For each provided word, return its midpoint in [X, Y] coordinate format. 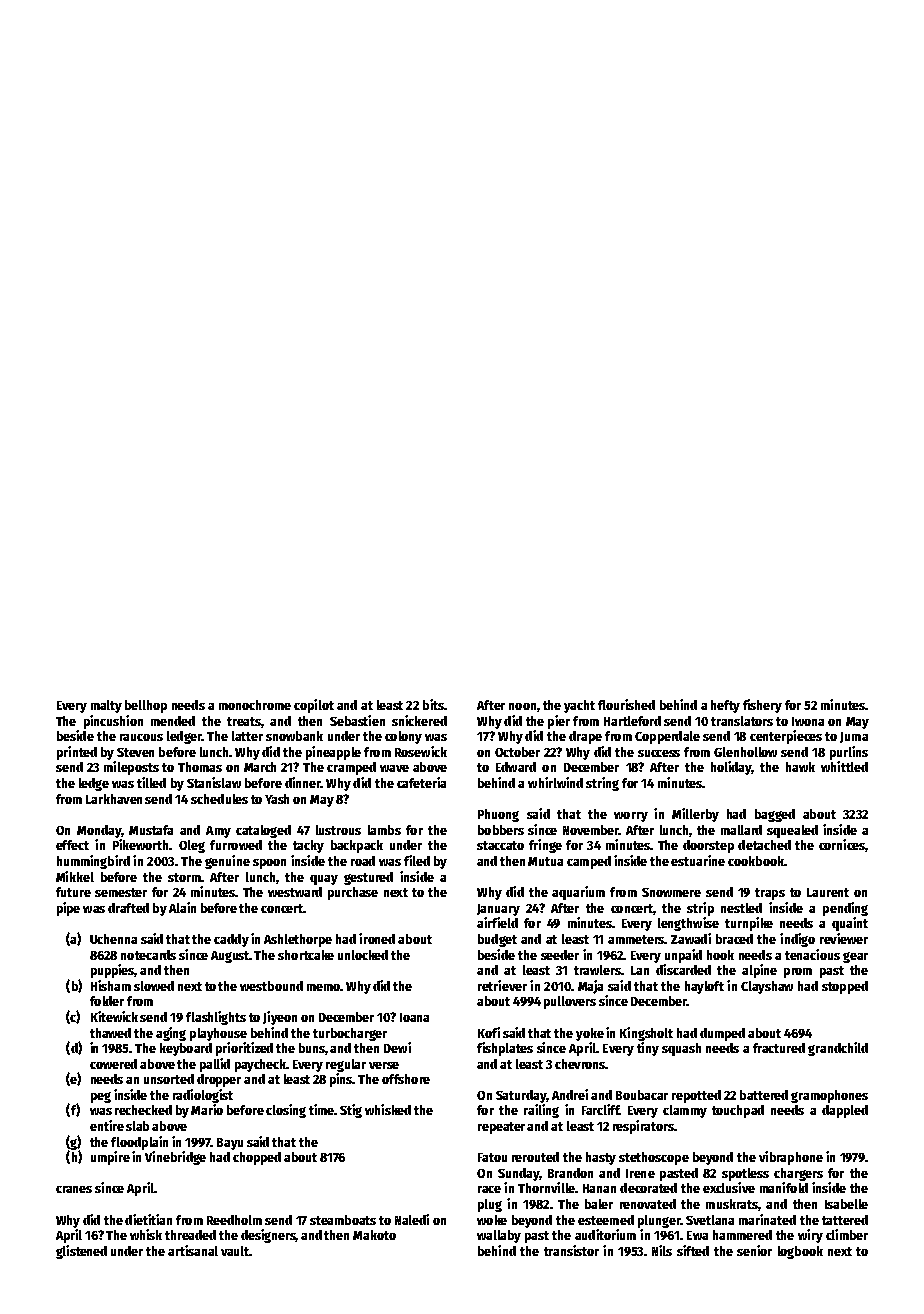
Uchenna [113, 939]
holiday [731, 768]
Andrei [570, 1094]
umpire [110, 1158]
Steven [135, 752]
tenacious [812, 954]
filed [417, 860]
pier [559, 722]
